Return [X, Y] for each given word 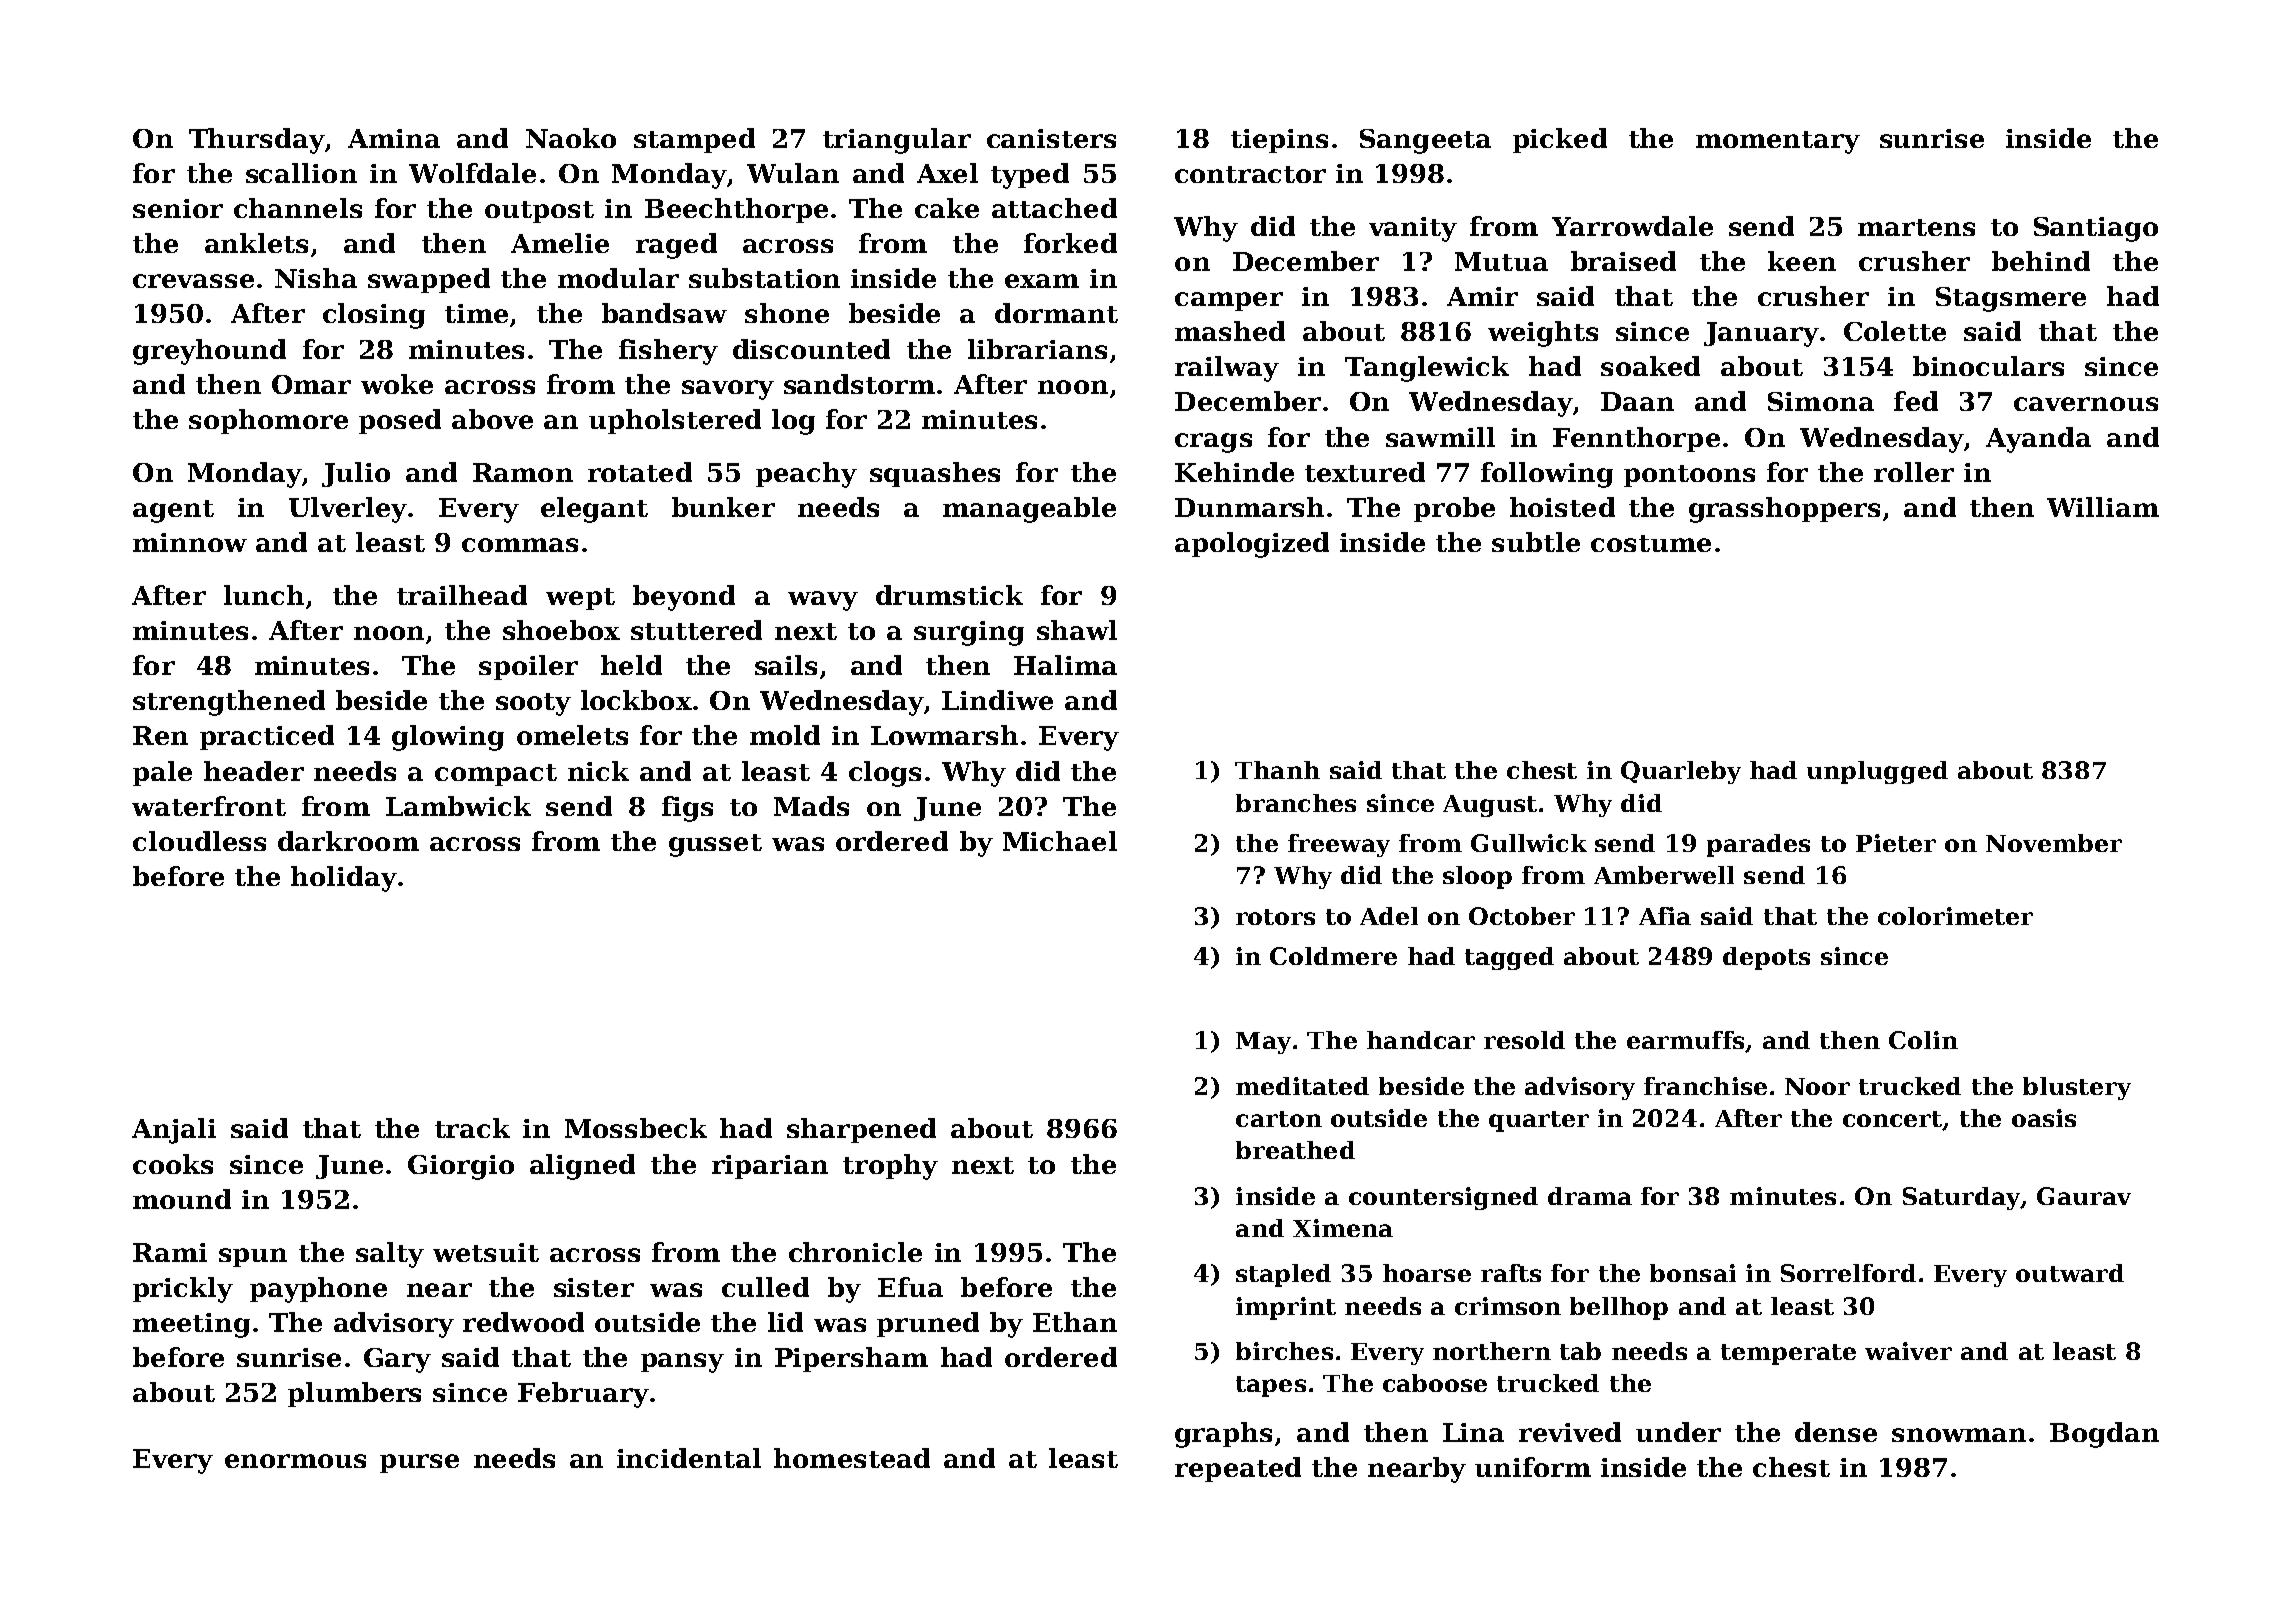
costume [1651, 543]
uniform [1533, 1467]
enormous [295, 1461]
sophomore [268, 421]
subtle [1536, 542]
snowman [1959, 1435]
